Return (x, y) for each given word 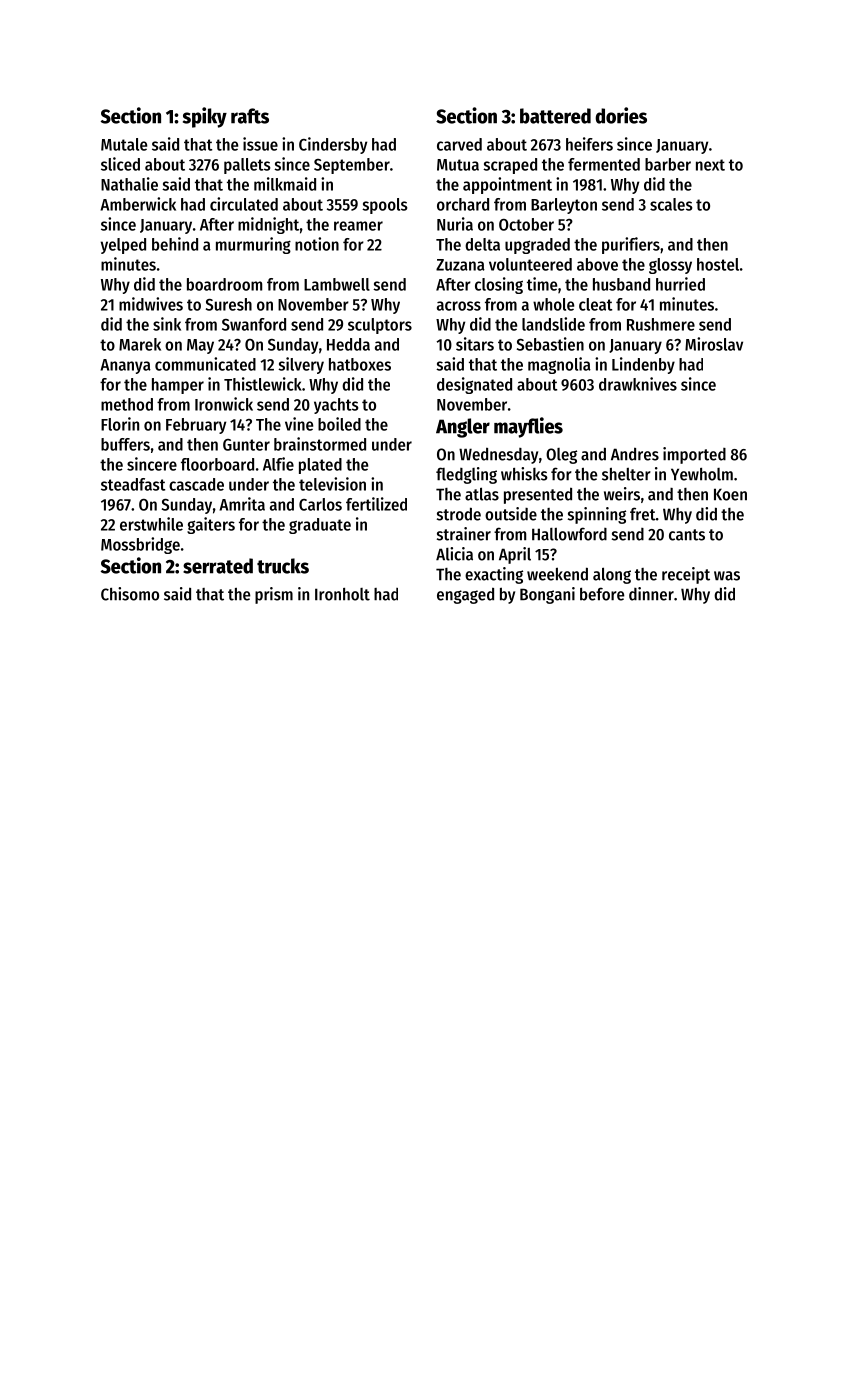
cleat (595, 304)
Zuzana (460, 265)
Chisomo (130, 594)
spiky (205, 117)
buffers (125, 444)
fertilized (376, 504)
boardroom (224, 284)
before (602, 594)
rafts (250, 116)
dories (621, 115)
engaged (465, 595)
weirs (622, 494)
